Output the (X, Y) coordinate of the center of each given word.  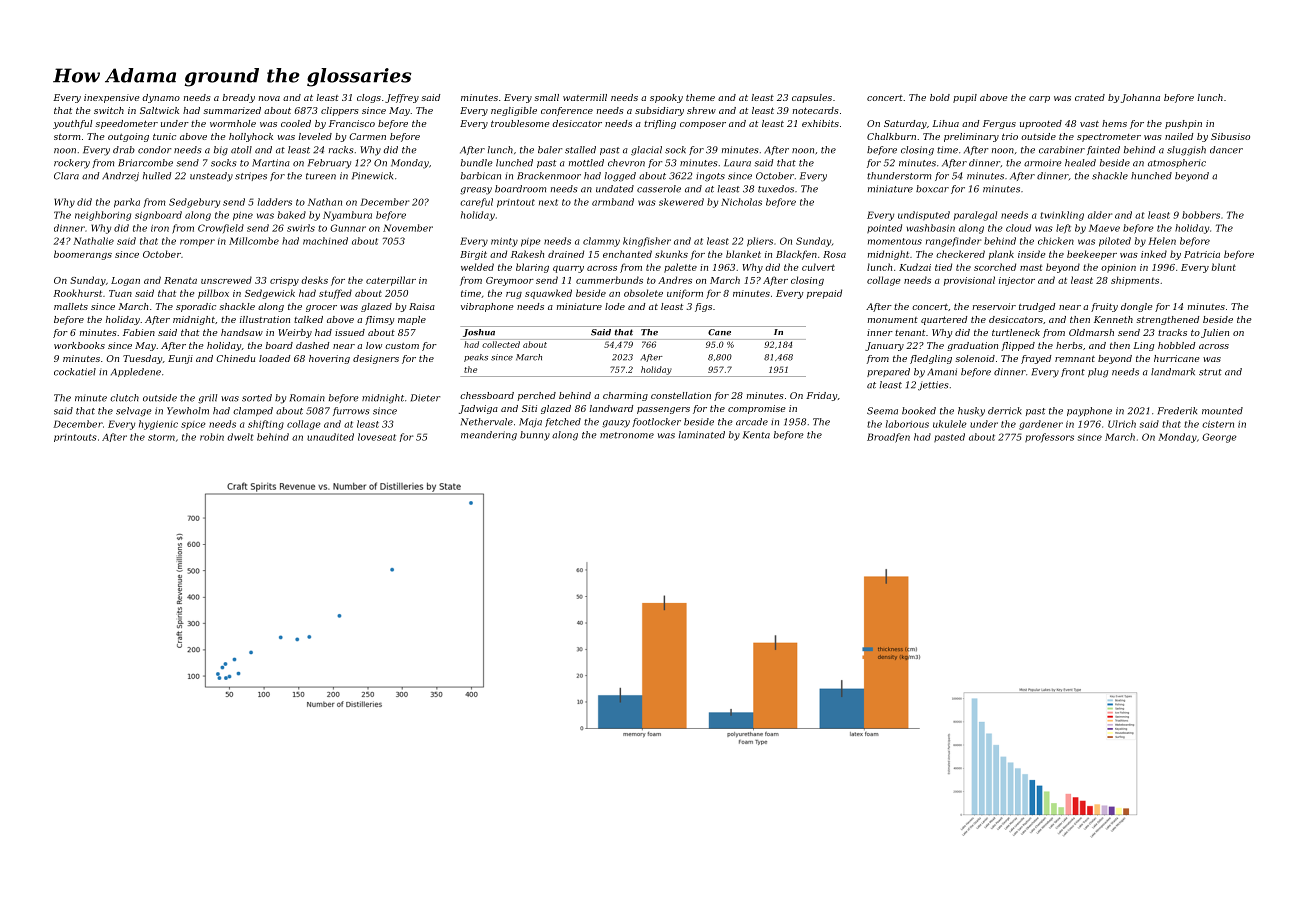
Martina (271, 163)
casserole (659, 189)
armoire (1043, 163)
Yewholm (188, 411)
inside (1031, 254)
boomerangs (83, 255)
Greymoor (510, 281)
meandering (489, 436)
